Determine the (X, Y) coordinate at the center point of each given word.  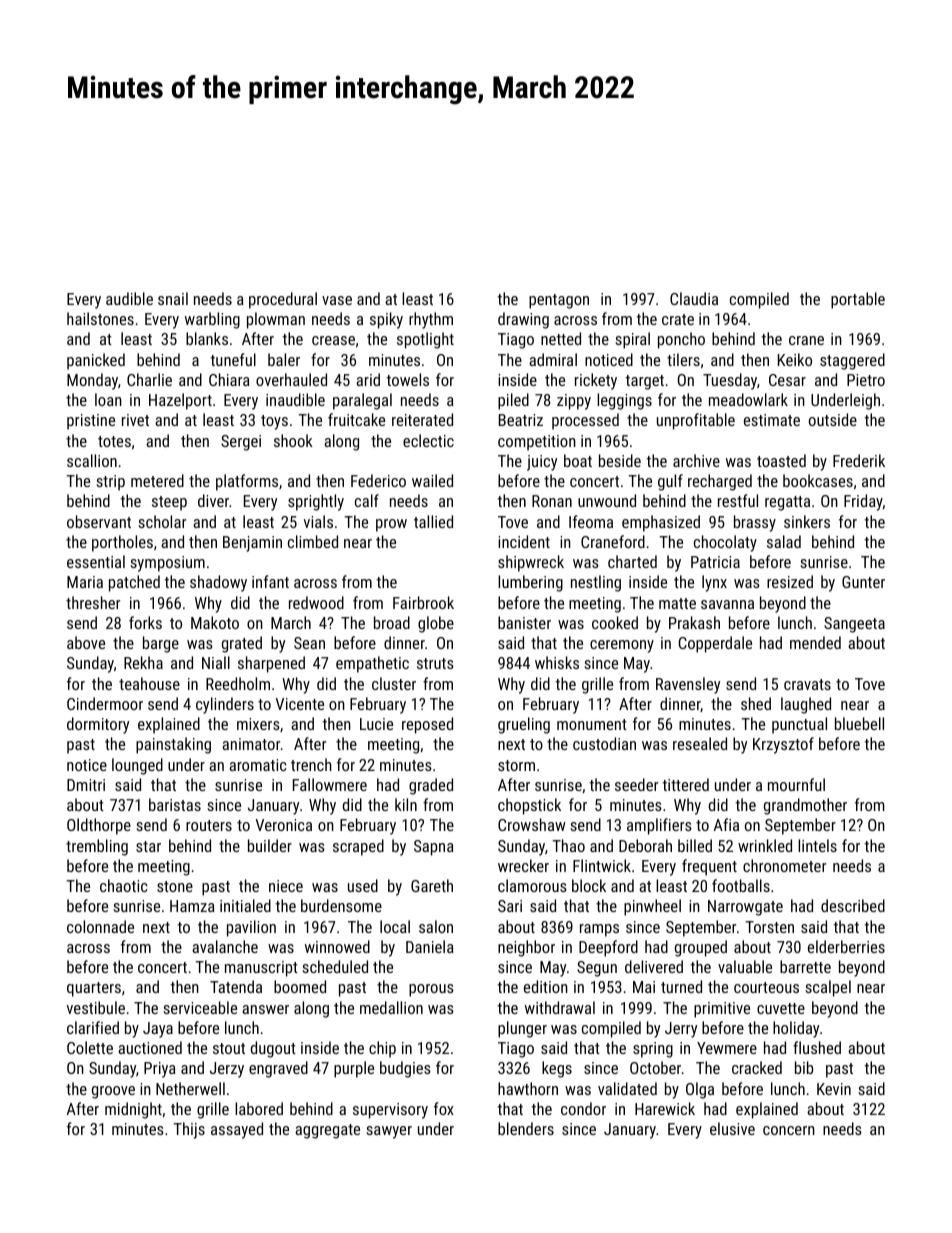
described (853, 905)
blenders (526, 1128)
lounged (137, 766)
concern (789, 1130)
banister (524, 622)
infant (270, 581)
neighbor (526, 948)
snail (173, 298)
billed (695, 845)
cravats (807, 684)
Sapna (434, 848)
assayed (237, 1130)
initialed (245, 905)
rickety (596, 381)
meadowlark (748, 399)
